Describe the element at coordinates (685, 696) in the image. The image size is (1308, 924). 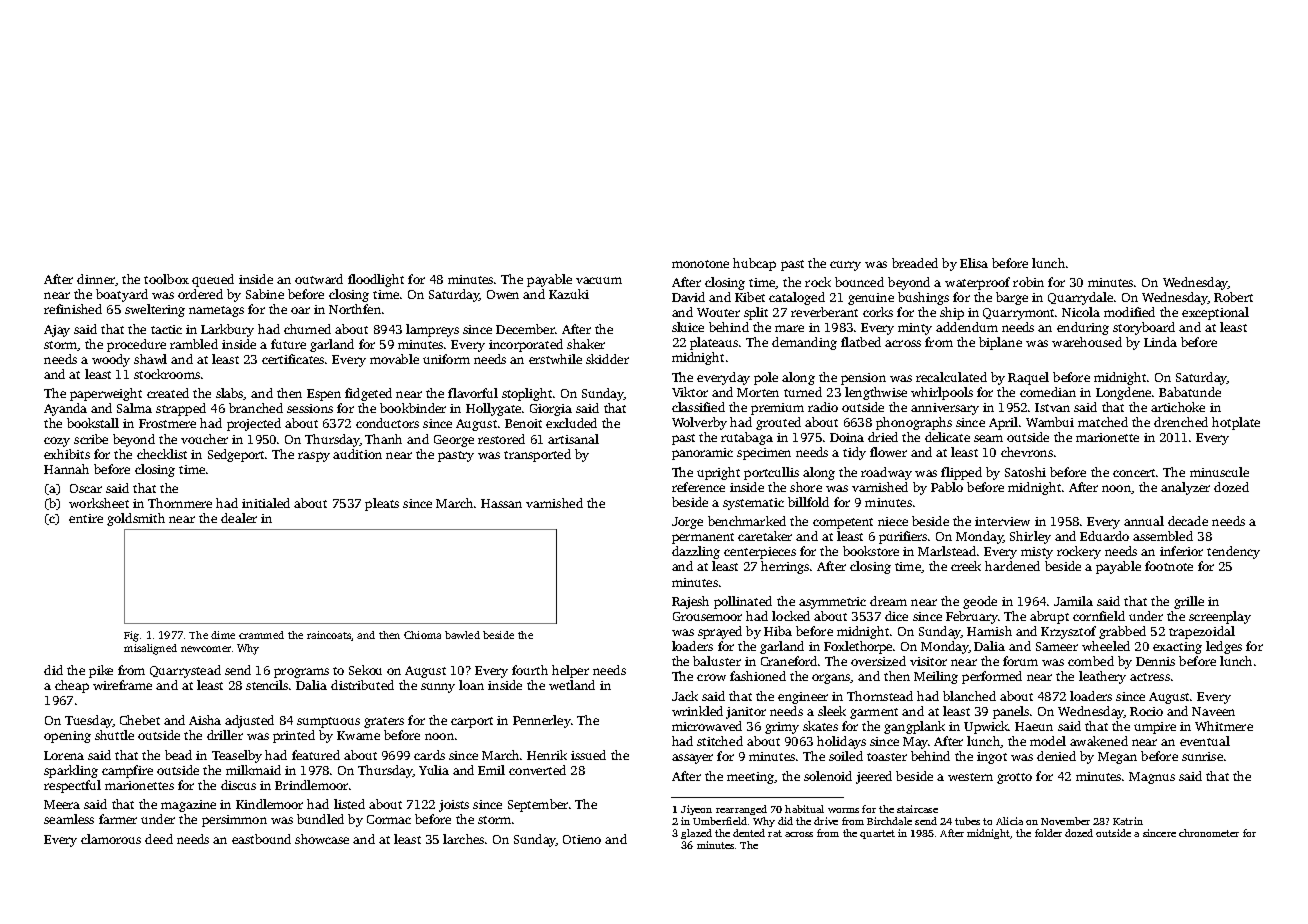
I see `Jack` at that location.
